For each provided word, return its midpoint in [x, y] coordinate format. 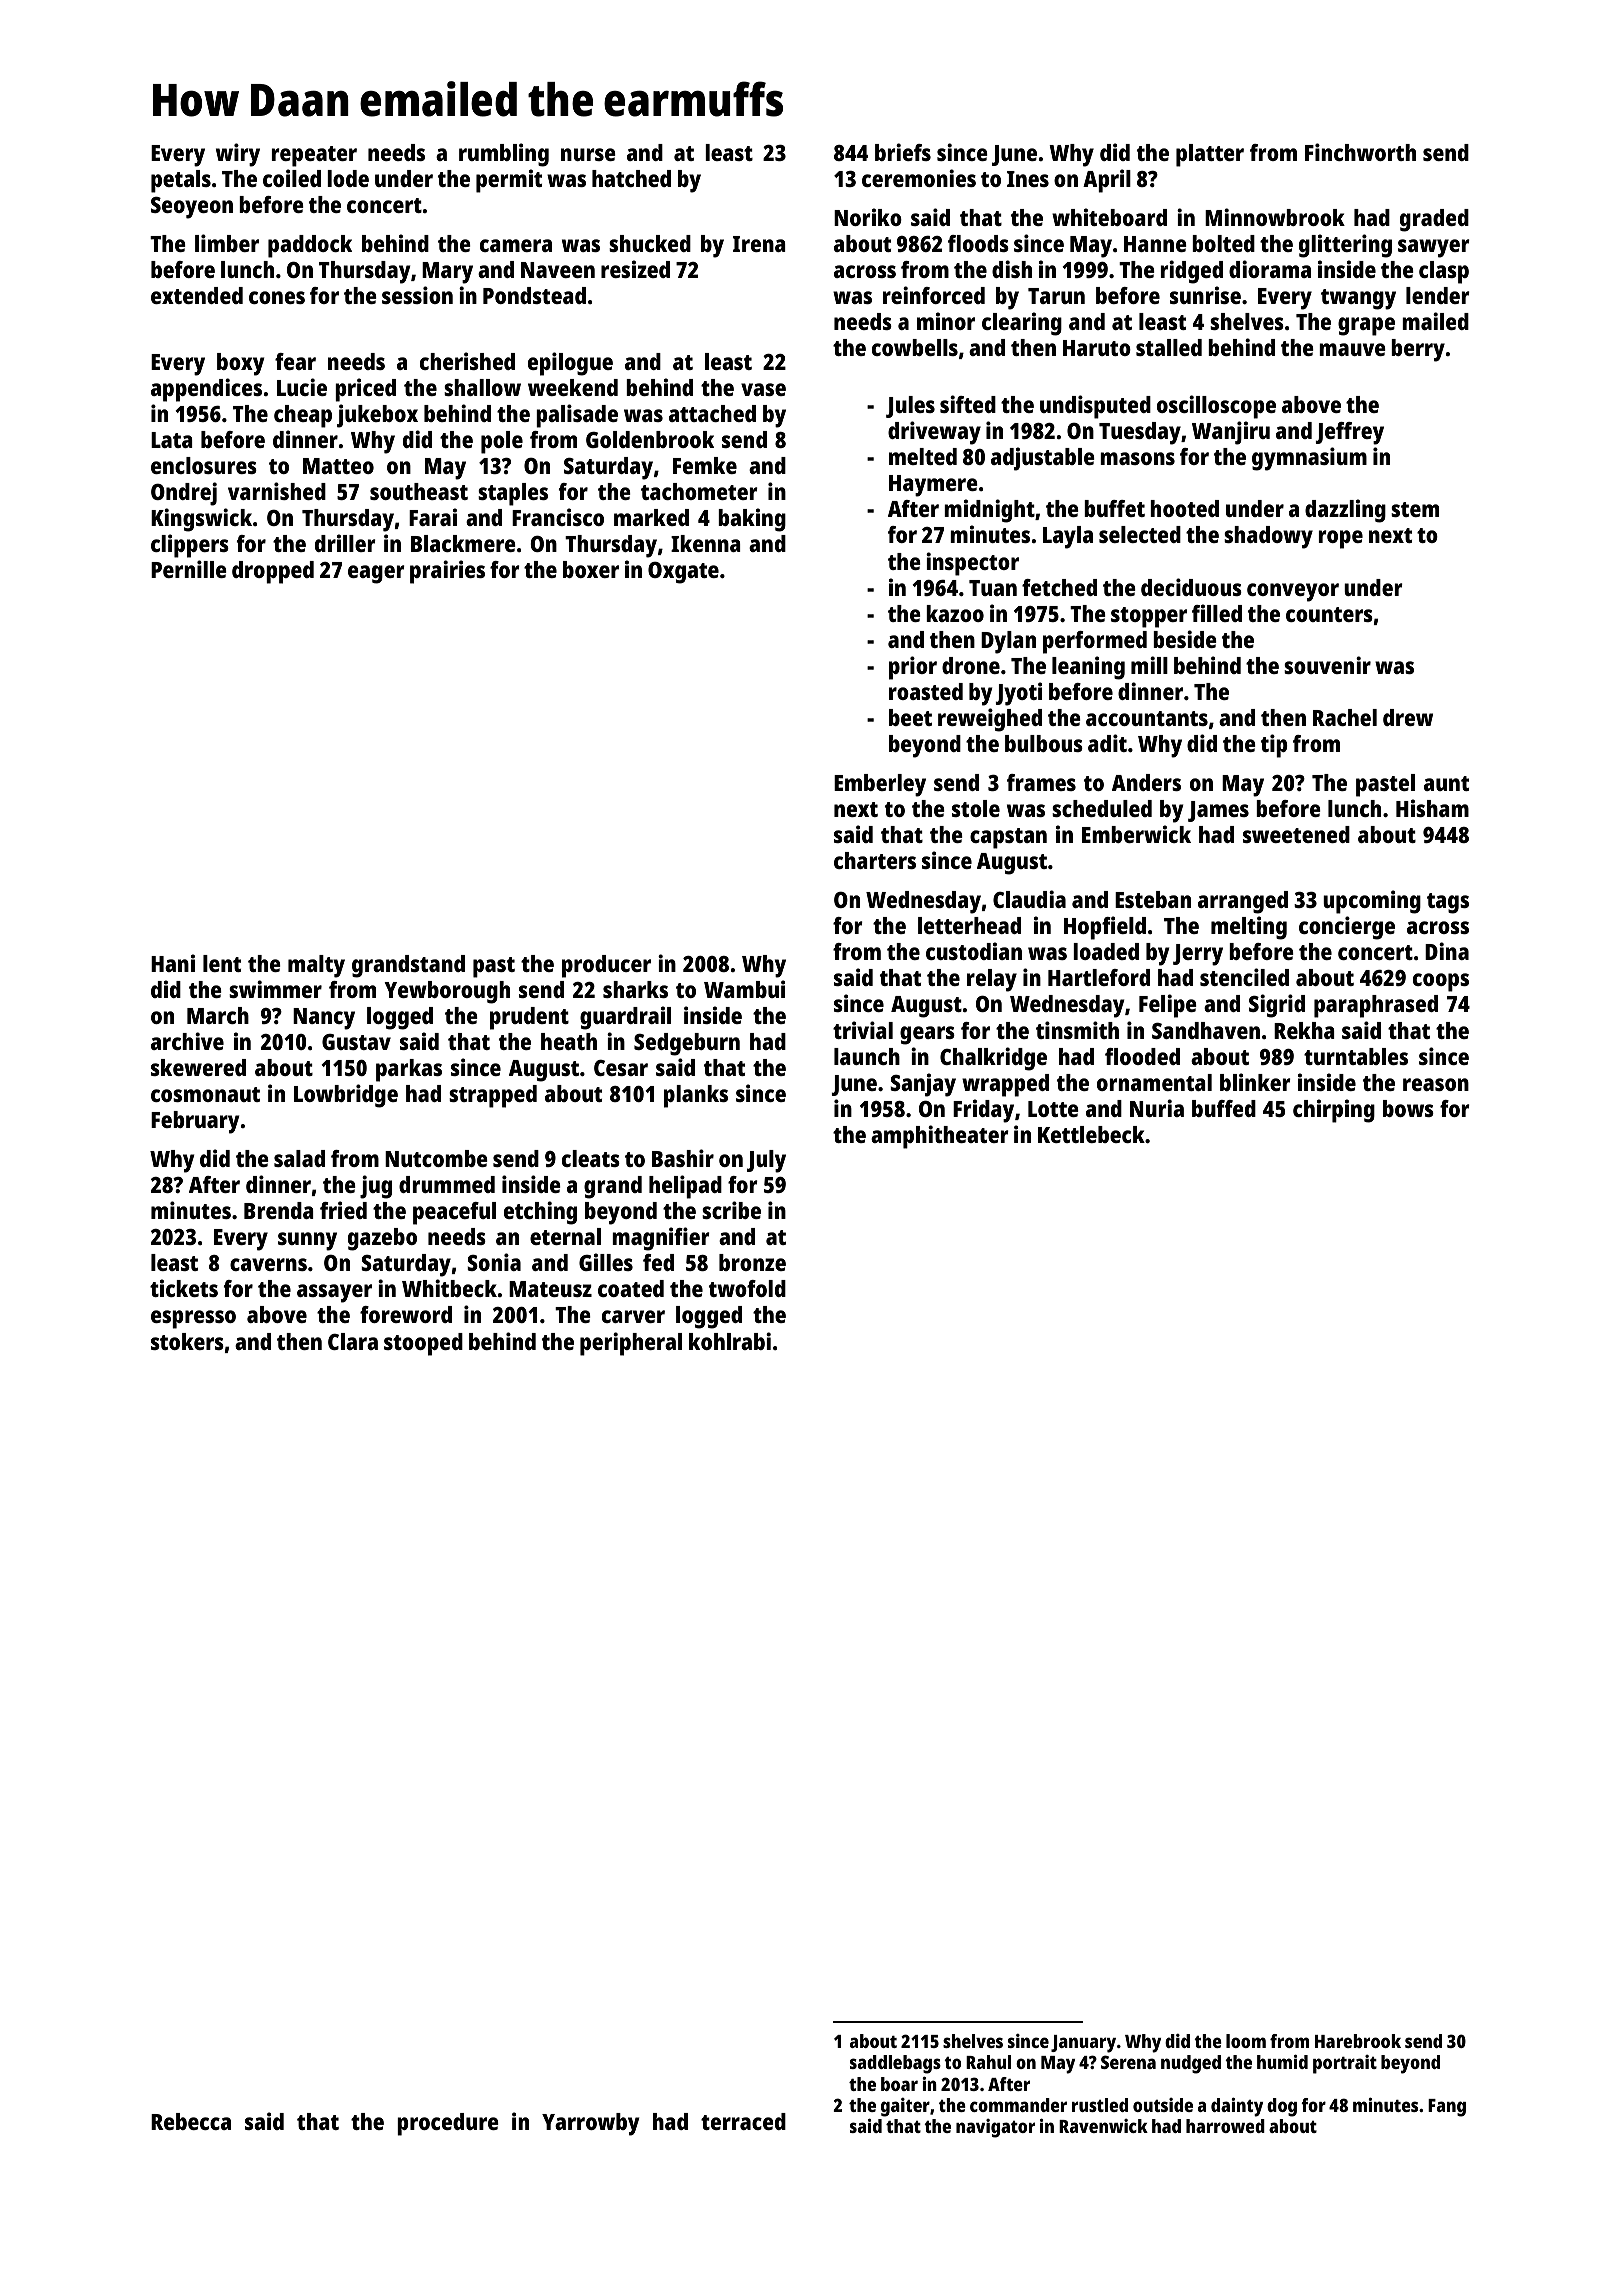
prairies [447, 572]
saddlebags [895, 2064]
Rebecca [191, 2121]
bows [1408, 1108]
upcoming [1372, 902]
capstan [1008, 838]
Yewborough [447, 992]
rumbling [504, 155]
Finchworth [1360, 152]
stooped [423, 1344]
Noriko [868, 217]
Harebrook [1358, 2041]
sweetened [1296, 834]
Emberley [880, 785]
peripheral [631, 1344]
